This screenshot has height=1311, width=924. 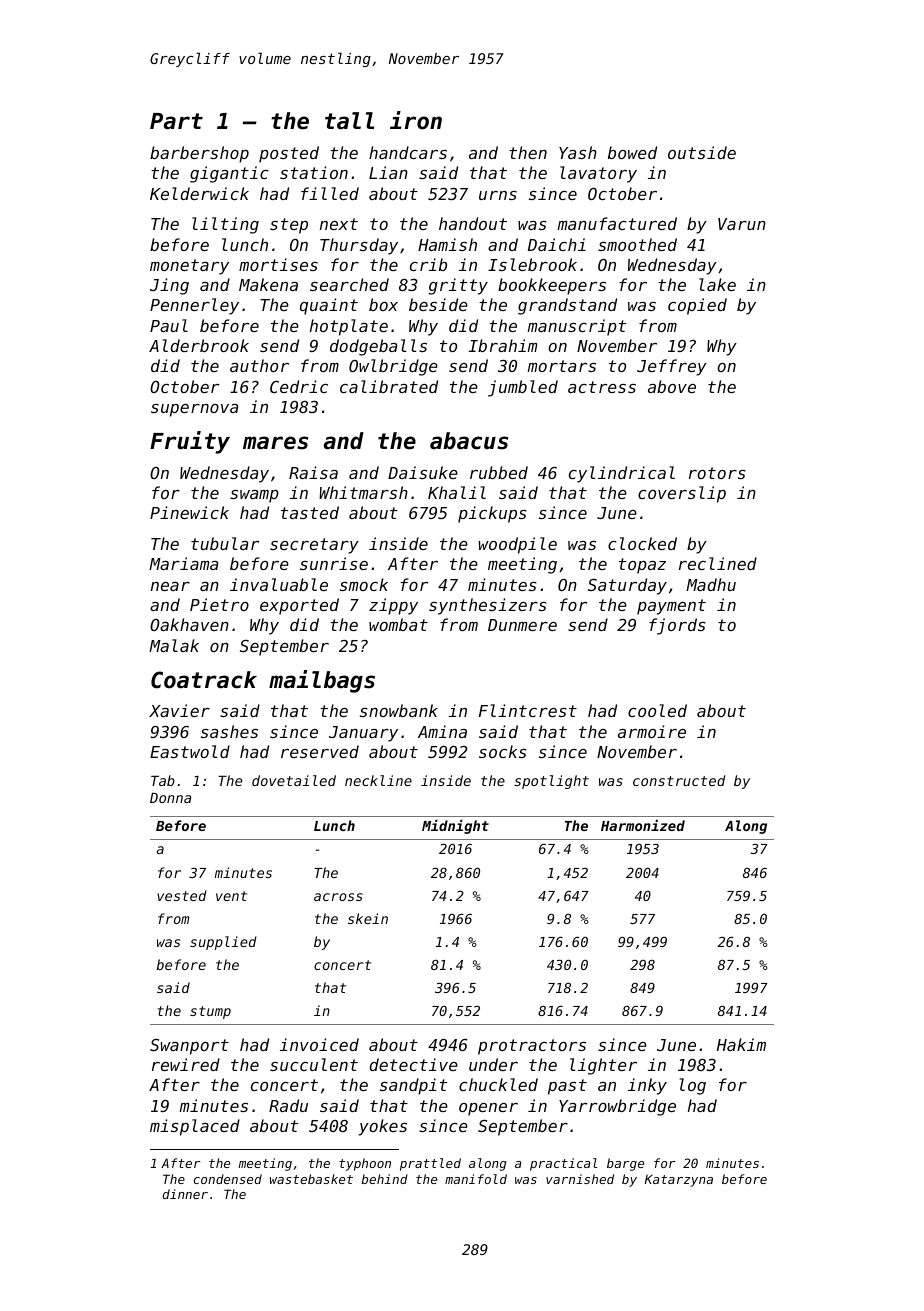 I want to click on Harmonized, so click(x=643, y=825).
